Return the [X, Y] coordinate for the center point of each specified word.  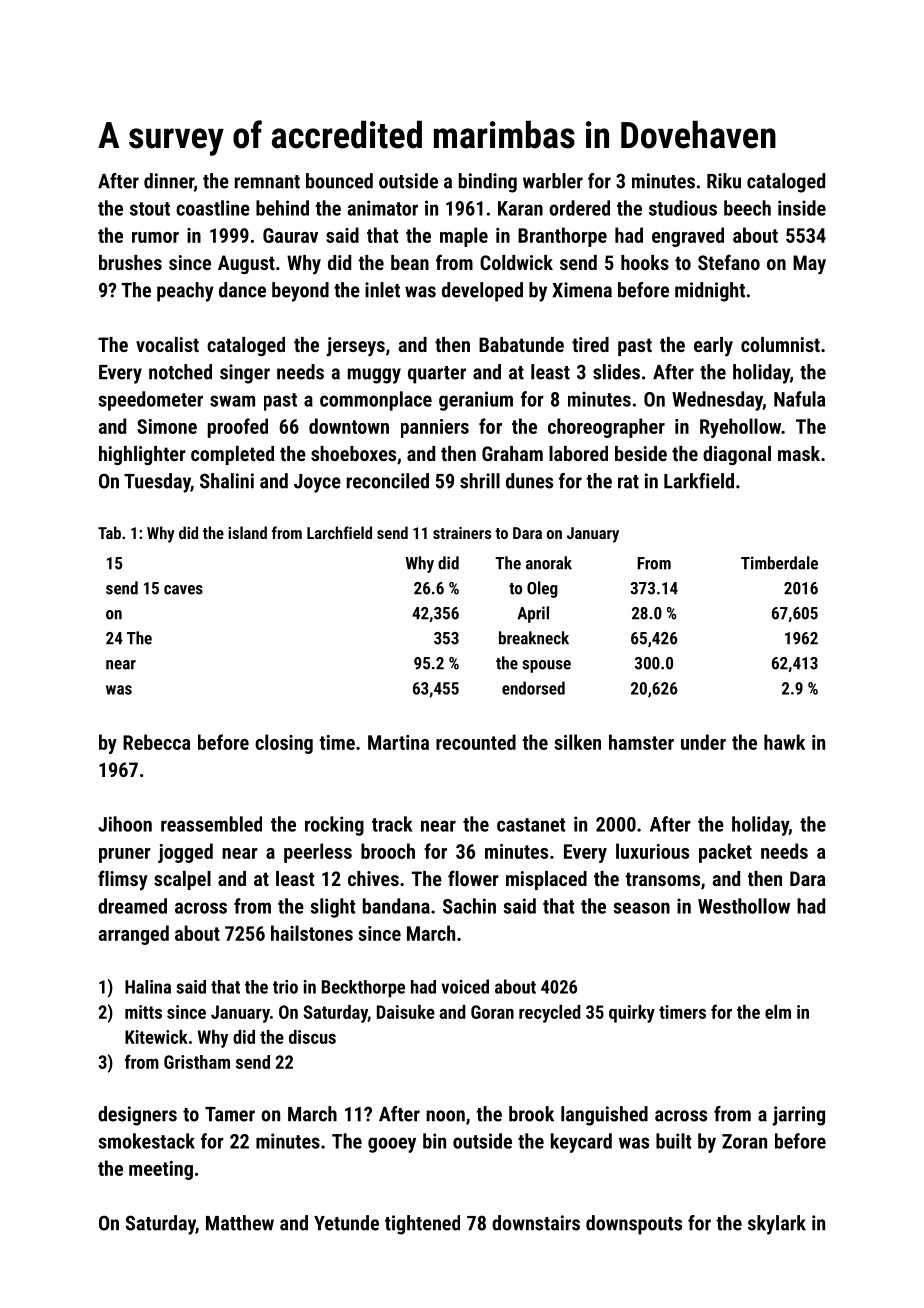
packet [725, 853]
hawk [784, 742]
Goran [492, 1012]
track [392, 824]
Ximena [582, 290]
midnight [710, 292]
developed [482, 292]
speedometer [150, 401]
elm [778, 1012]
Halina [148, 987]
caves [183, 590]
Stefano [729, 262]
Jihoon [125, 824]
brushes [130, 262]
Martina [398, 742]
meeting [161, 1170]
